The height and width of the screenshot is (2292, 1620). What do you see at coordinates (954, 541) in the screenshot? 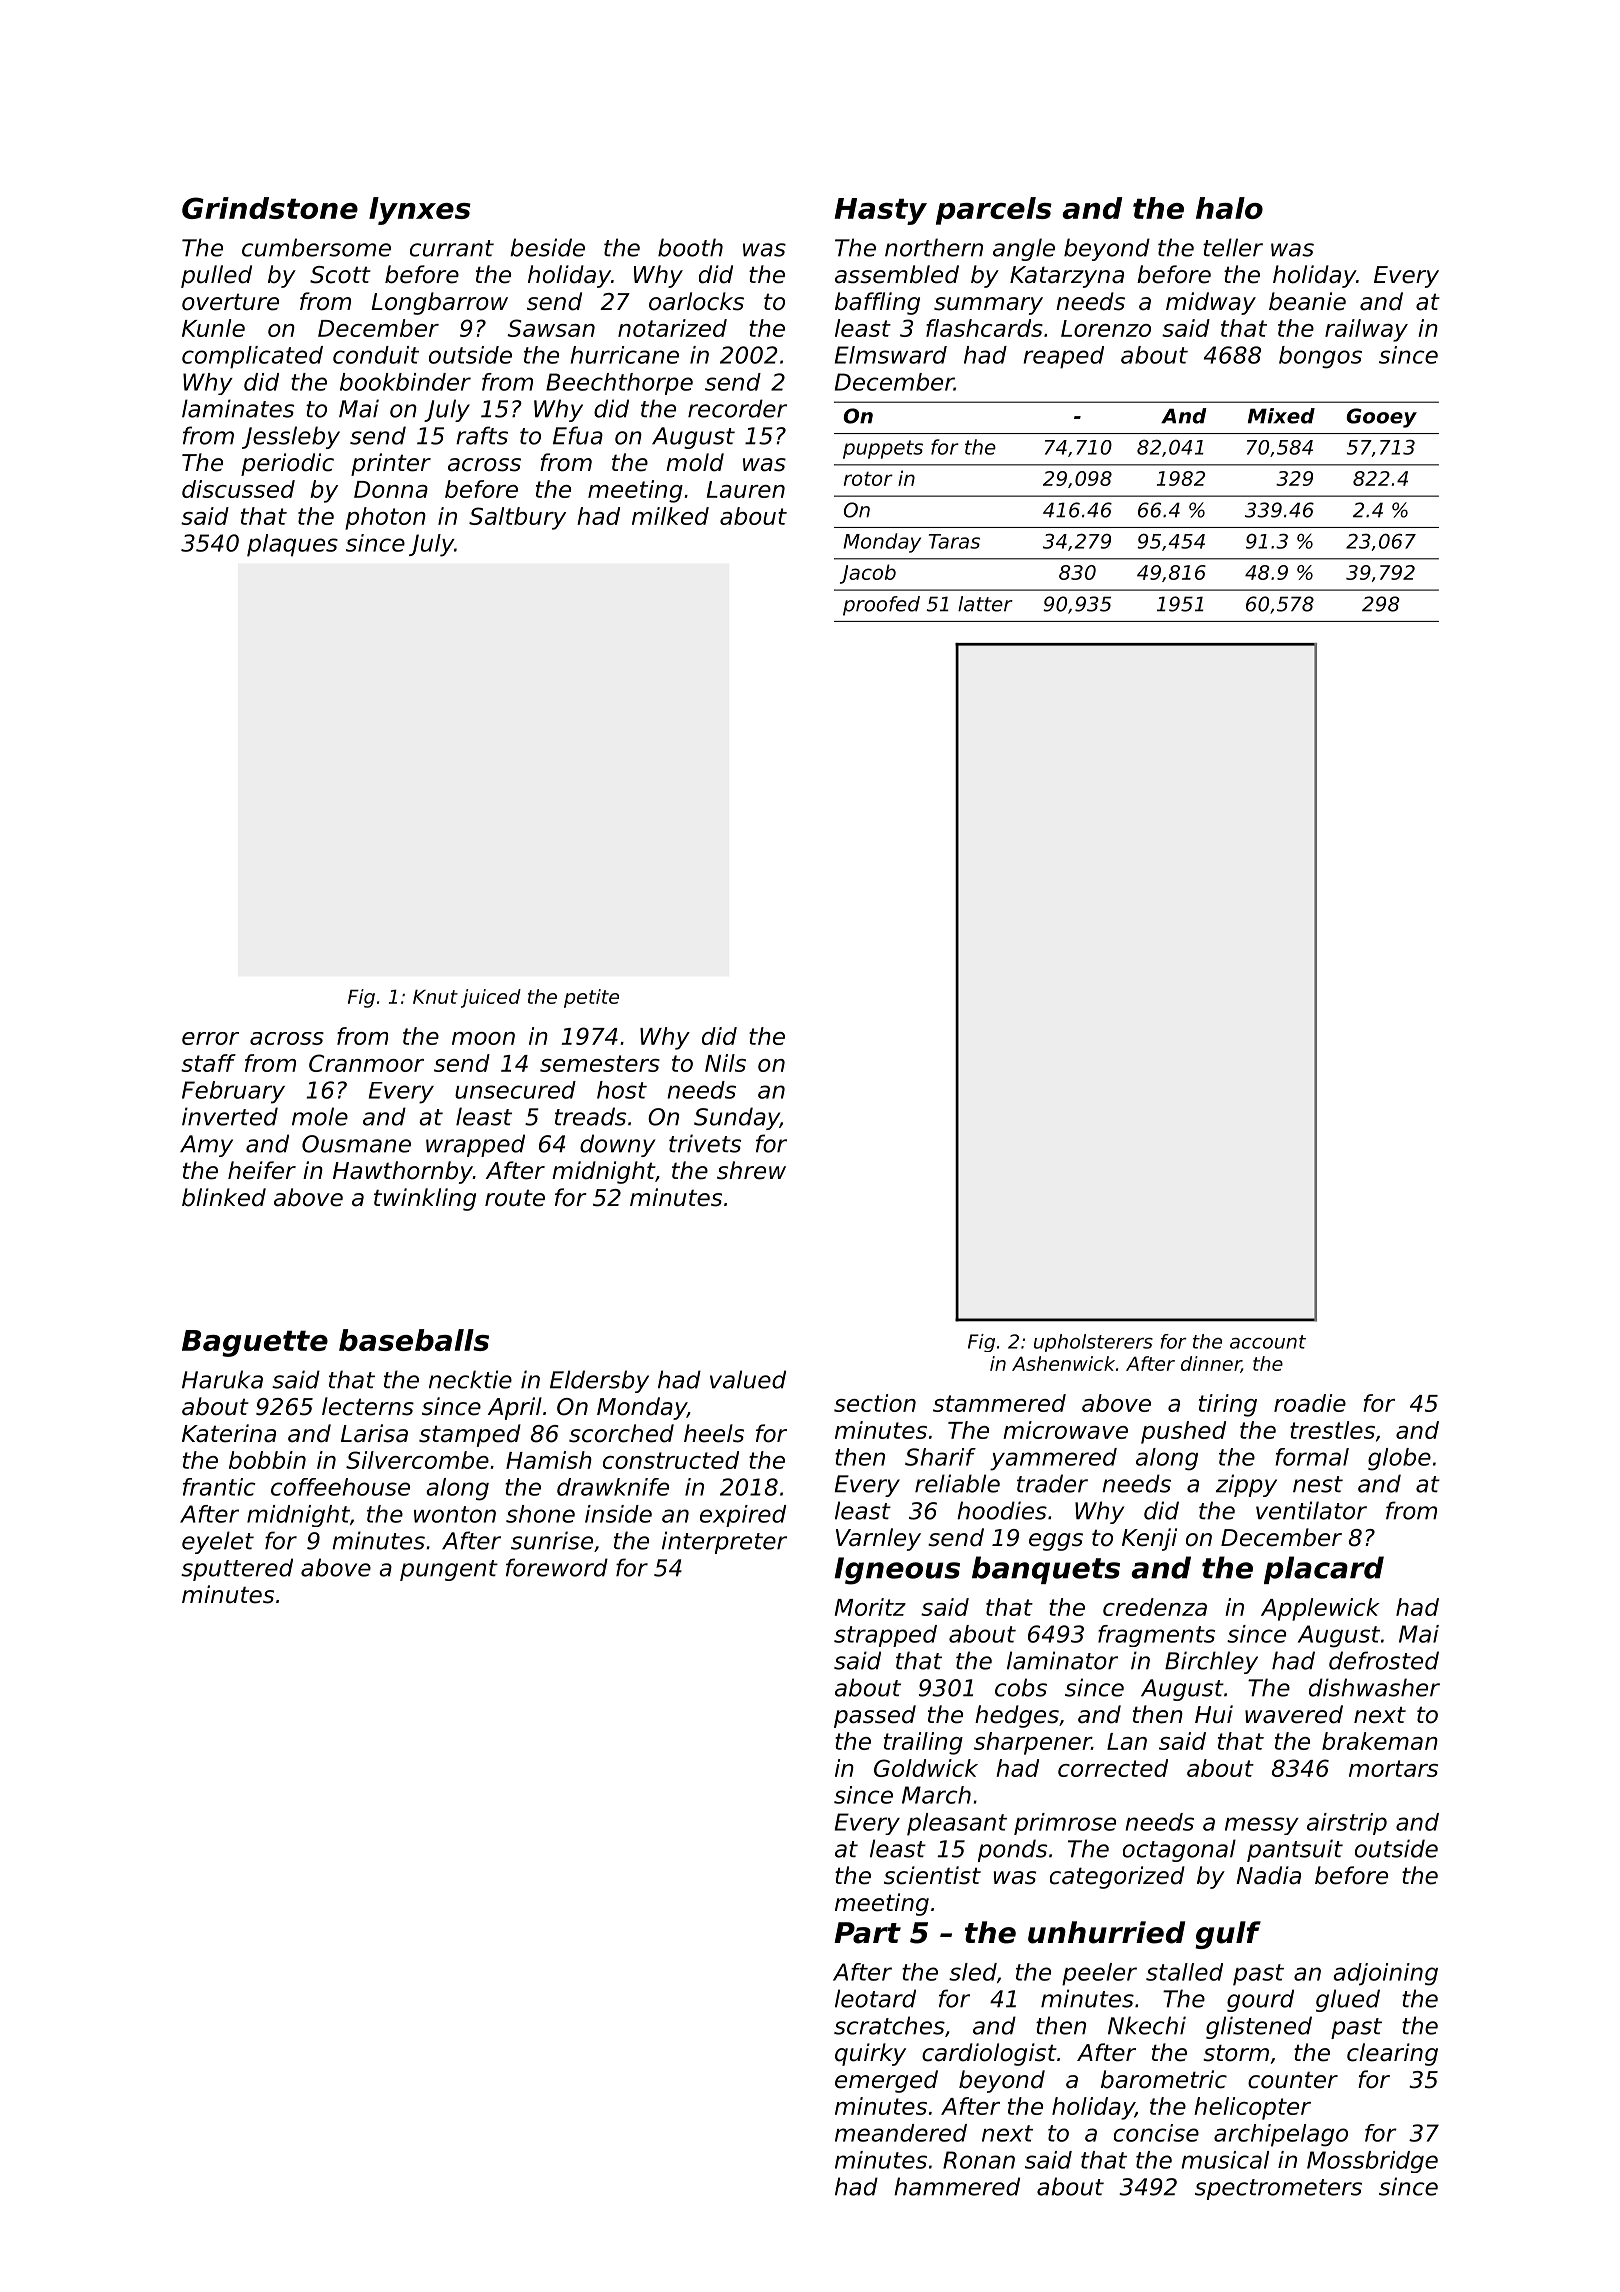
I see `Taras` at bounding box center [954, 541].
